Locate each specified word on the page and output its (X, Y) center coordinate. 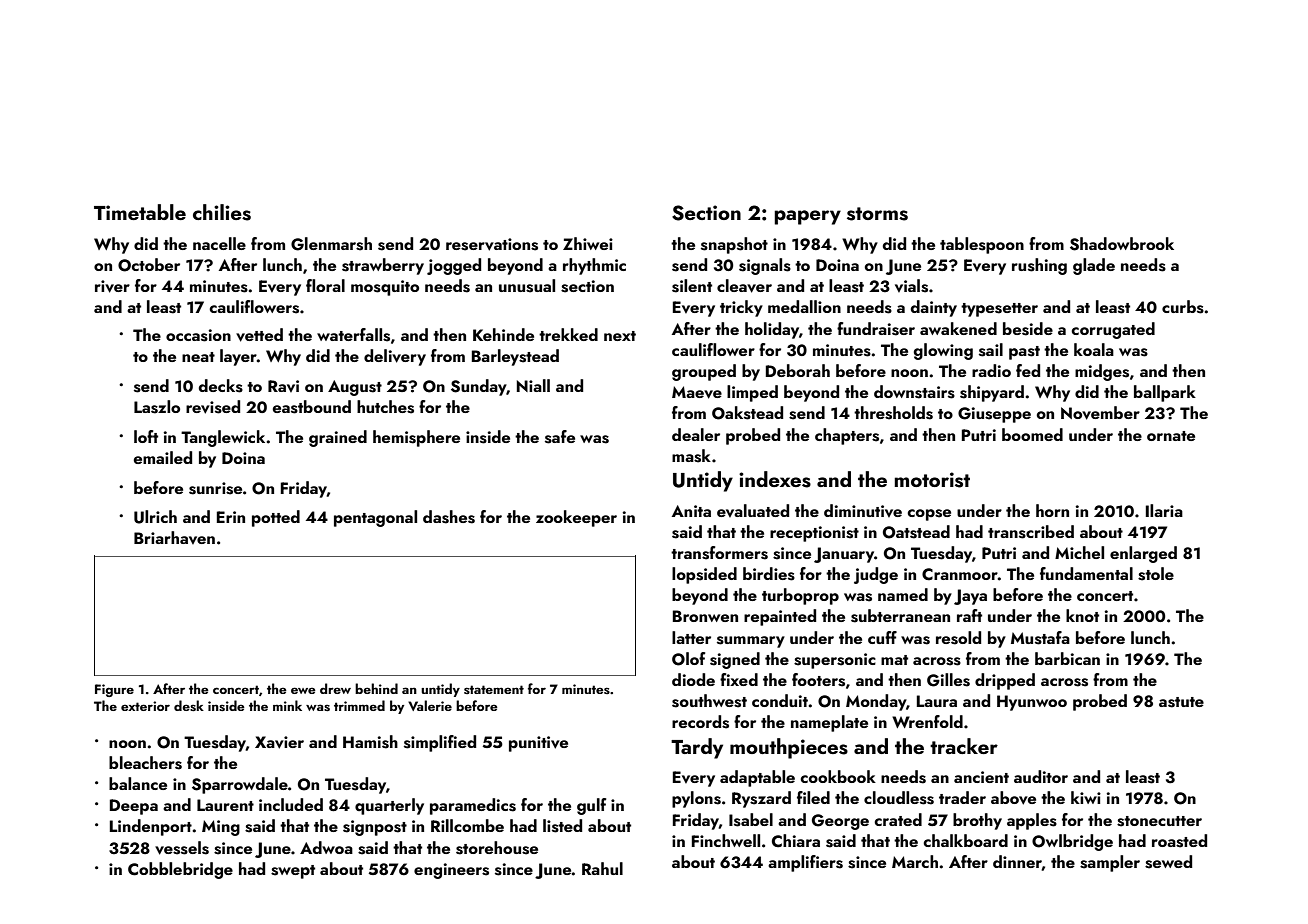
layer (238, 357)
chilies (222, 212)
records (700, 722)
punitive (538, 744)
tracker (964, 746)
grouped (704, 372)
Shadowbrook (1122, 244)
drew (335, 688)
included (291, 804)
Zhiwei (588, 243)
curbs (1183, 307)
